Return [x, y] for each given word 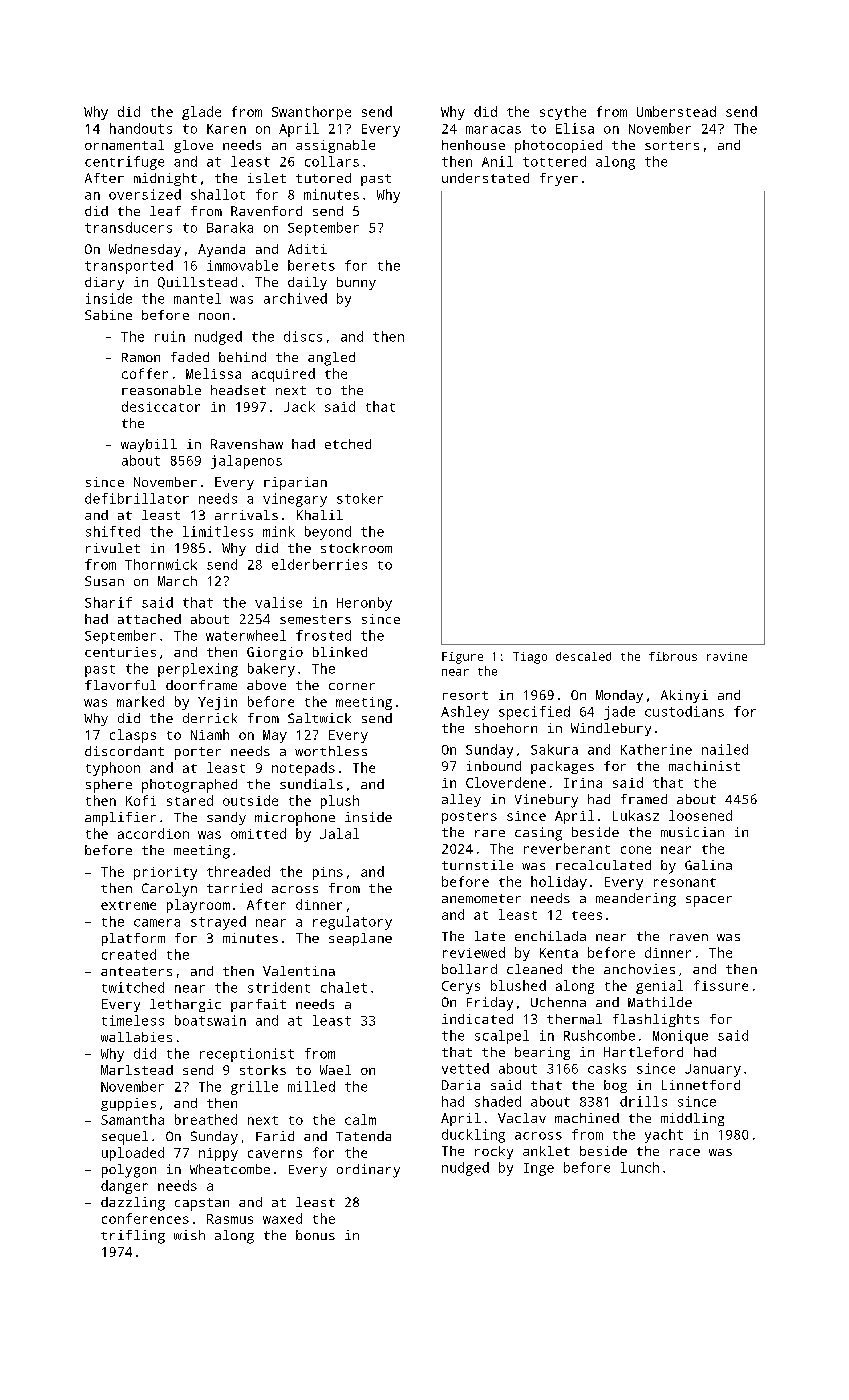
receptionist [247, 1055]
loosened [700, 815]
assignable [335, 146]
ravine [727, 656]
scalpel [502, 1037]
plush [340, 802]
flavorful [120, 685]
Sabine [108, 315]
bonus [315, 1235]
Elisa [575, 128]
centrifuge [124, 163]
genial [659, 987]
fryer [559, 179]
